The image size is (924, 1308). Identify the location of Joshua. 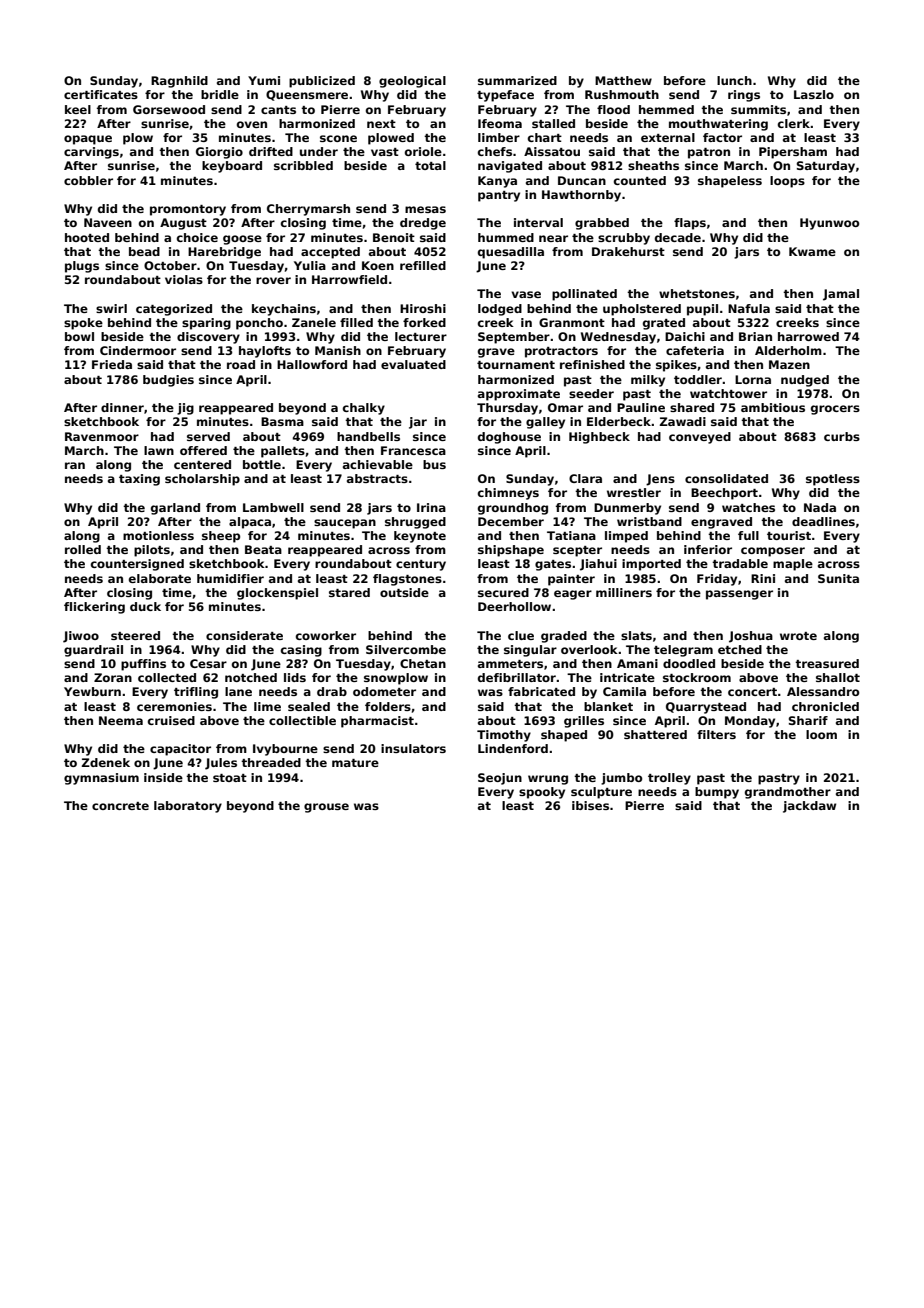
(751, 637).
